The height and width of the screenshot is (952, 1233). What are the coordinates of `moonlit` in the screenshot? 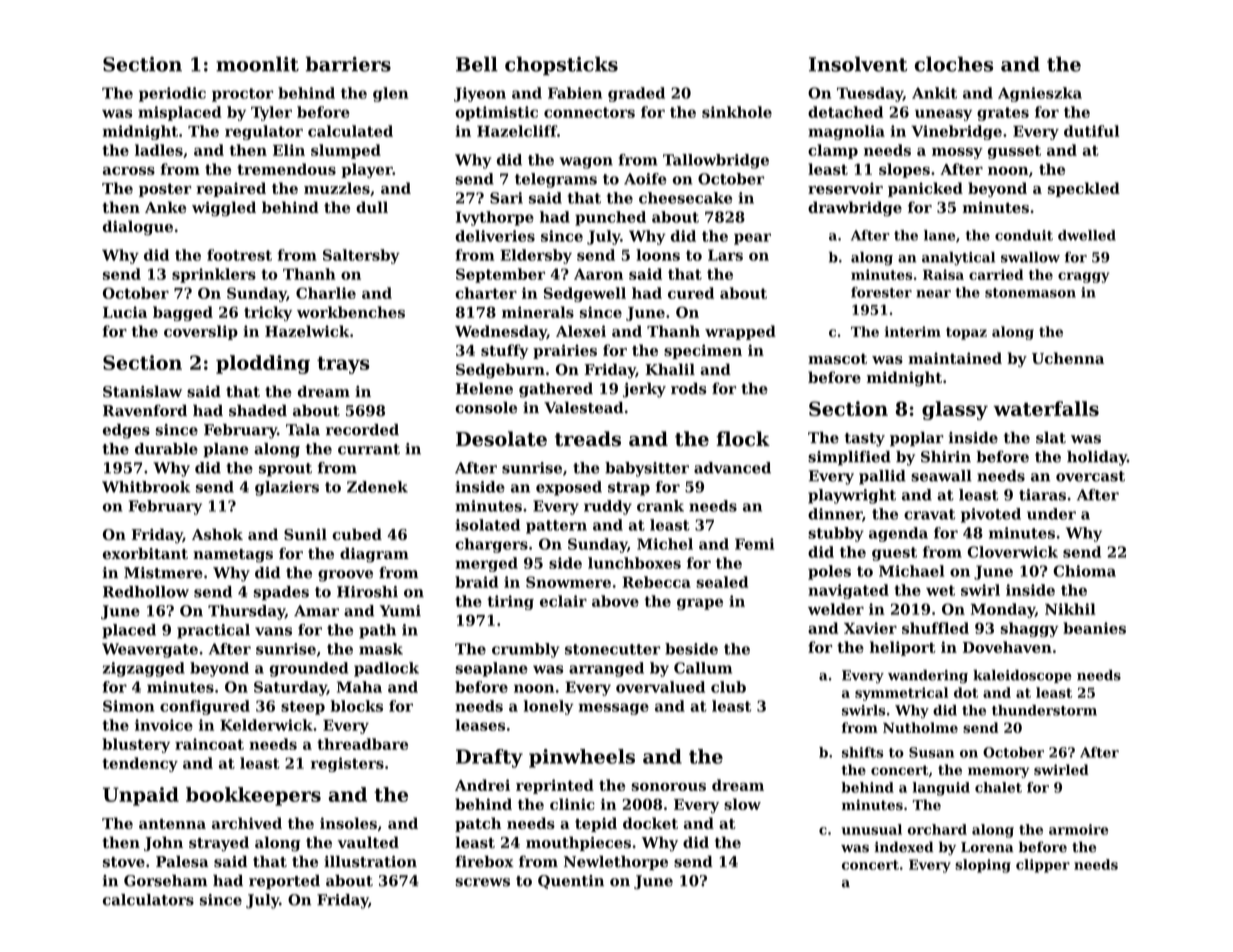 It's located at (257, 64).
